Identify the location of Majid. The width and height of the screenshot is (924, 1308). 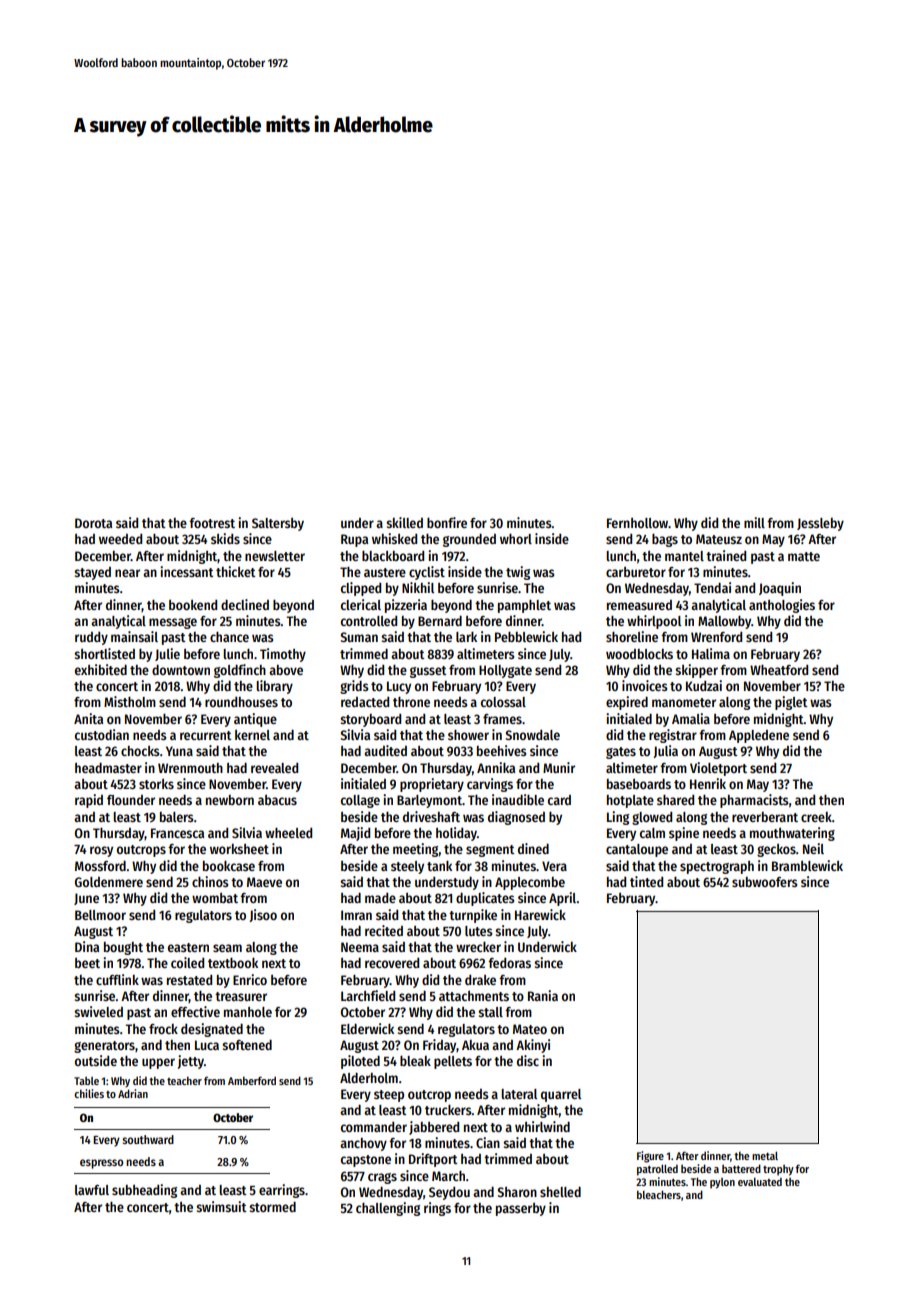
(355, 834).
